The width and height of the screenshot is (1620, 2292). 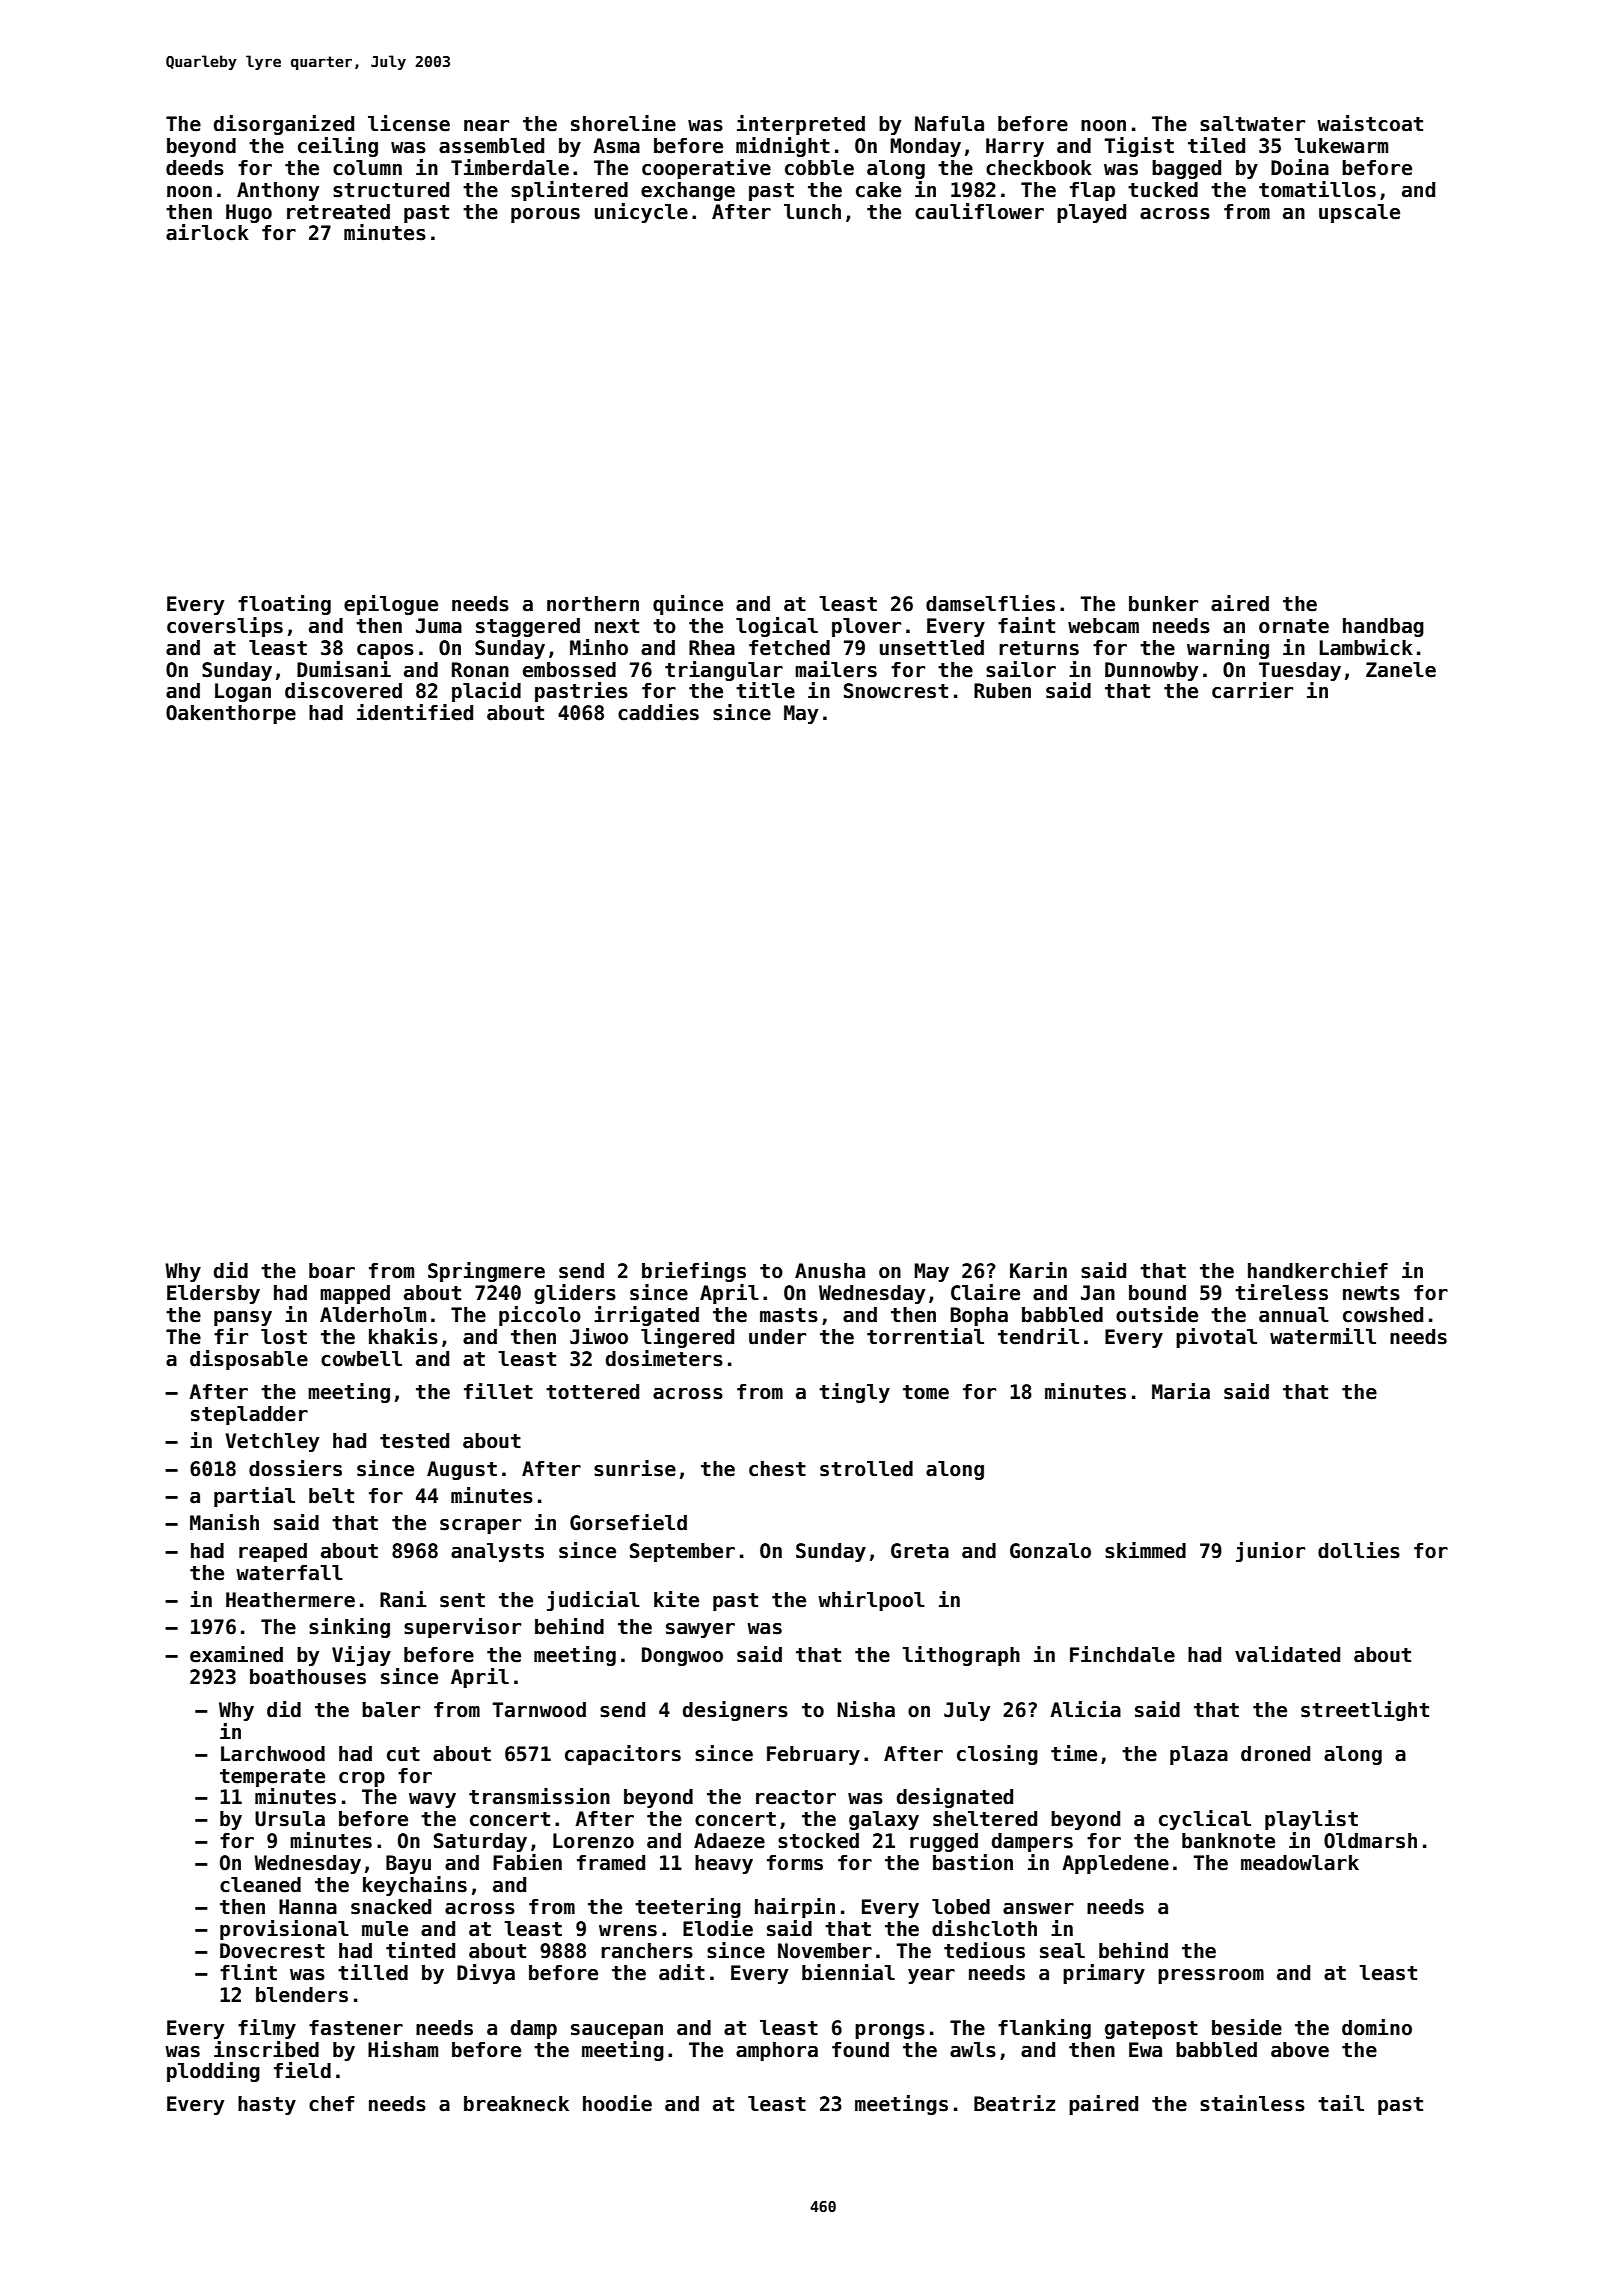 I want to click on Eldersby, so click(x=213, y=1294).
